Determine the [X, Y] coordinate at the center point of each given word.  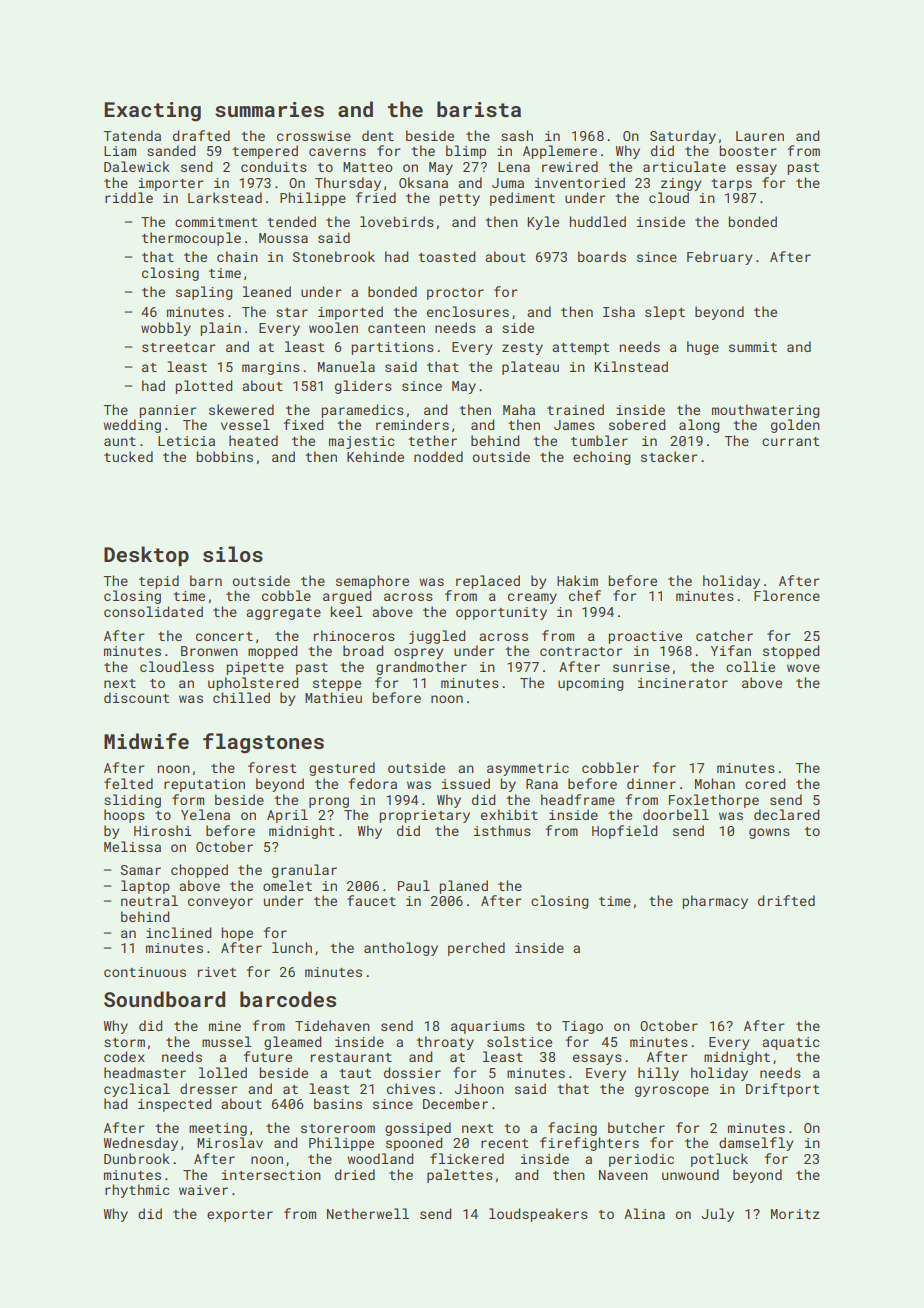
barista [479, 109]
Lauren [760, 136]
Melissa [132, 846]
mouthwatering [766, 411]
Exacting [152, 112]
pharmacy [715, 902]
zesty [522, 349]
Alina [644, 1213]
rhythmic [137, 1191]
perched [476, 949]
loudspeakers [538, 1215]
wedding [132, 426]
